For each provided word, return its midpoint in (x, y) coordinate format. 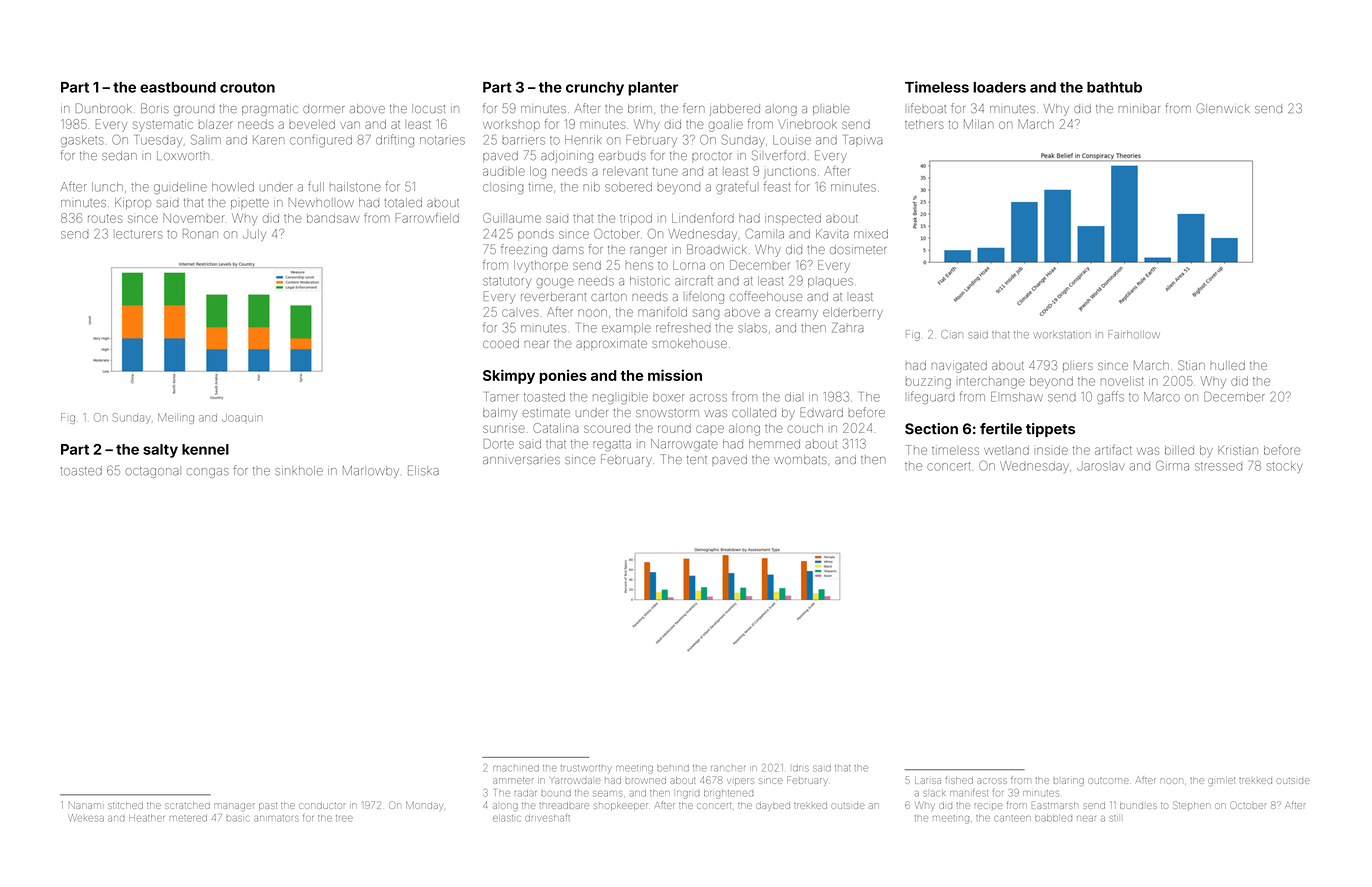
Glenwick (1223, 108)
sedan (119, 155)
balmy (500, 414)
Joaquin (241, 418)
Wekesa (87, 818)
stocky (1285, 467)
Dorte (499, 444)
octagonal (153, 472)
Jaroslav (1101, 466)
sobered (628, 187)
